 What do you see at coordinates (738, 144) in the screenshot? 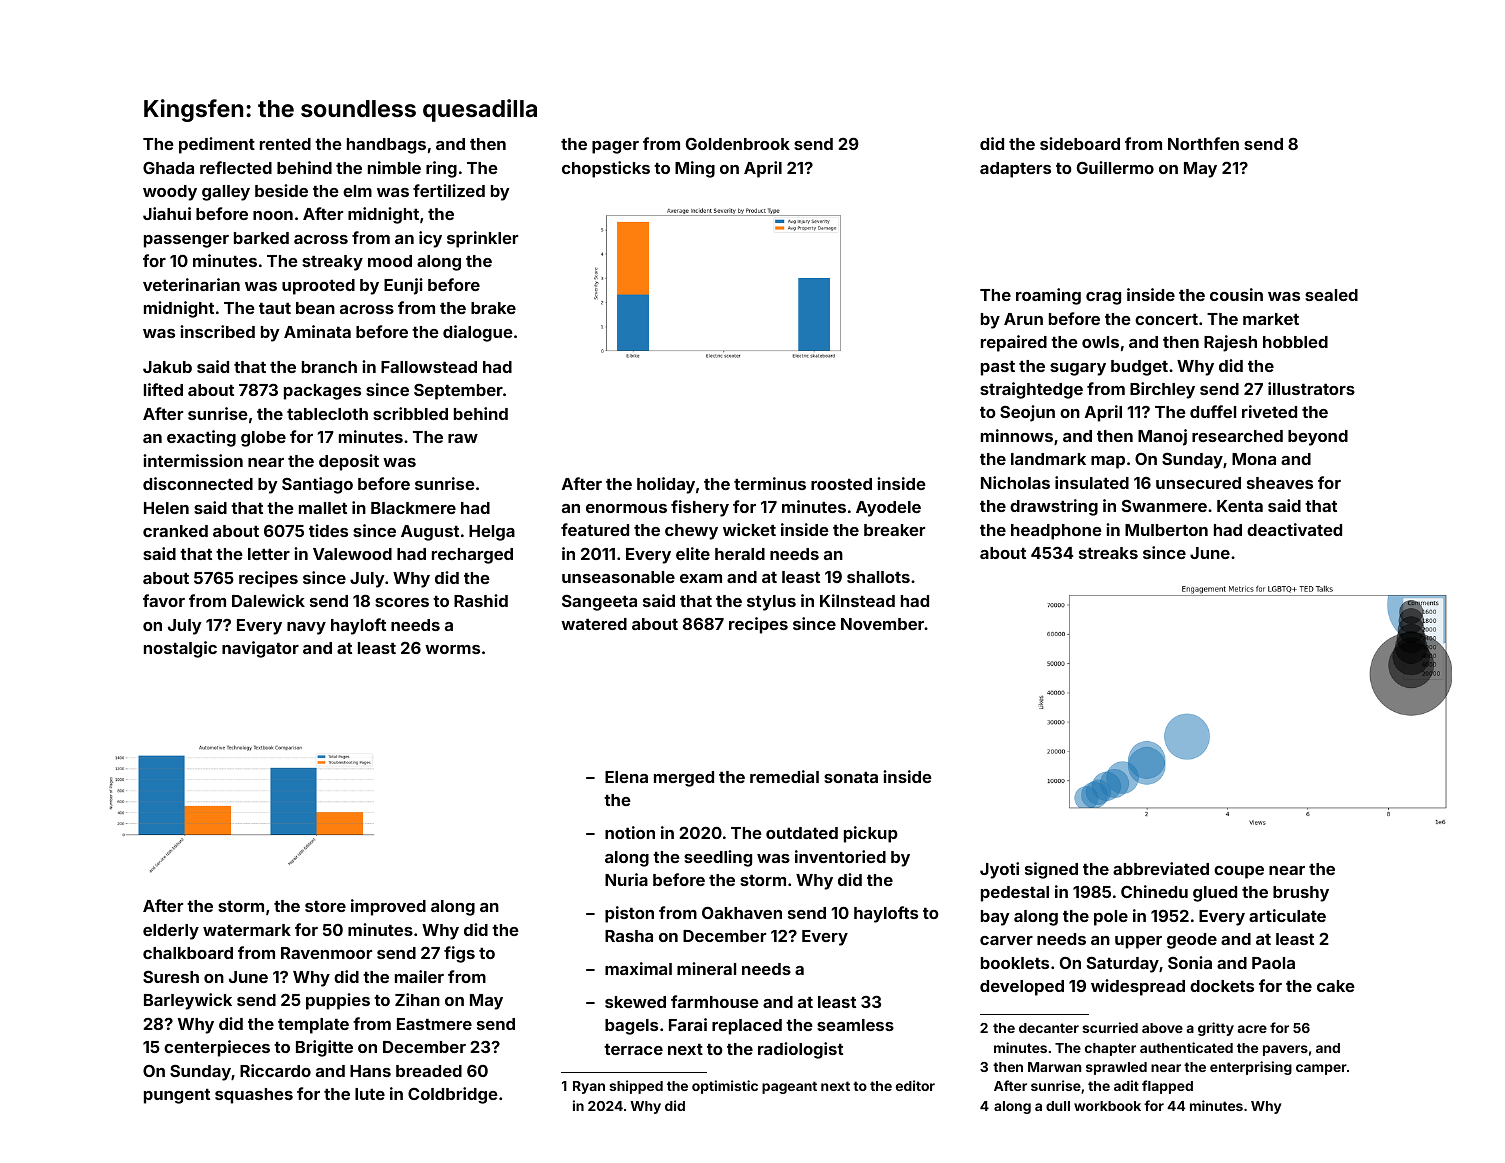
I see `Goldenbrook` at bounding box center [738, 144].
